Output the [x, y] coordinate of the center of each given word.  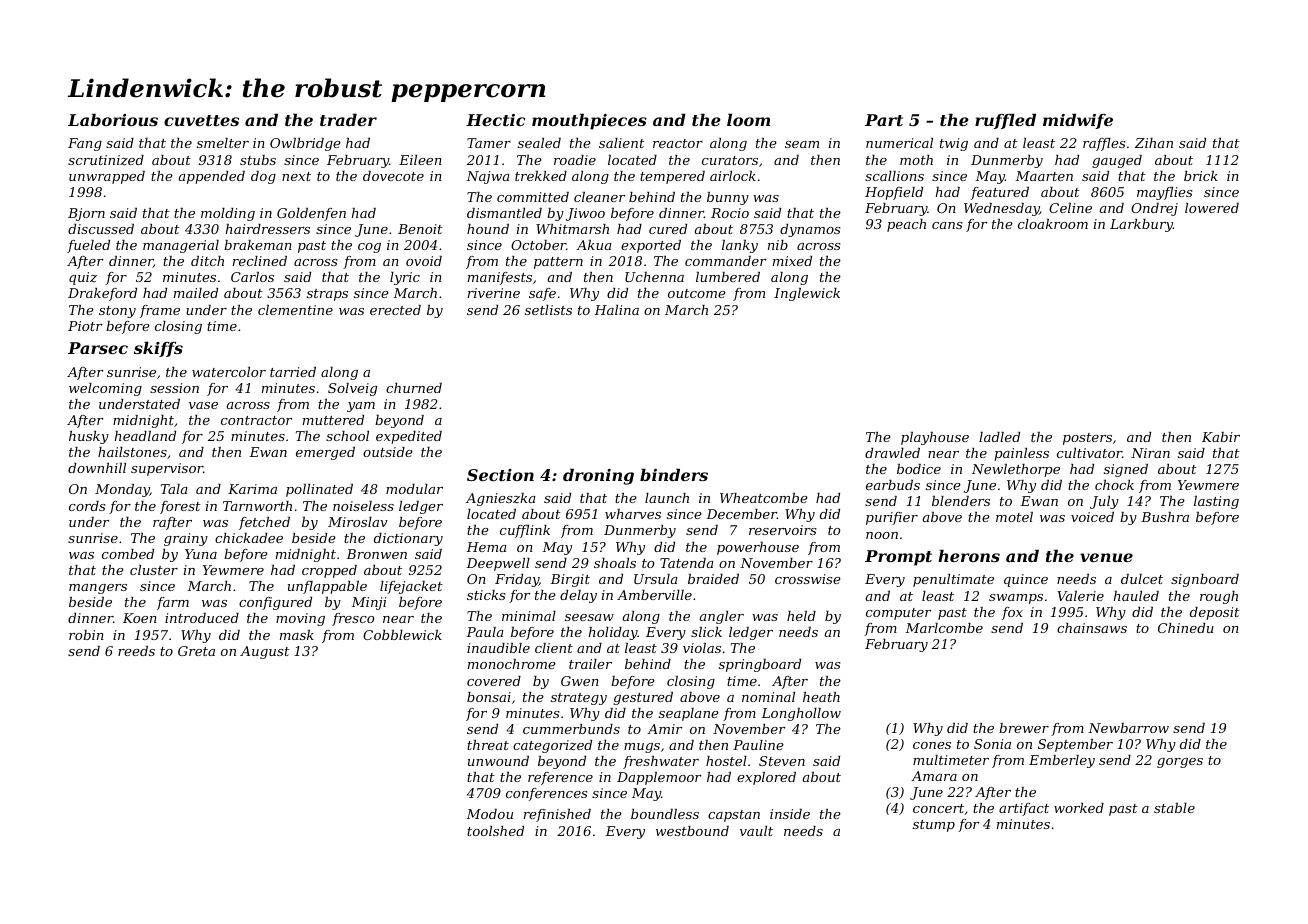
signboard [1205, 580]
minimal [529, 616]
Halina [616, 310]
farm [173, 603]
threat [488, 745]
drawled [892, 453]
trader [348, 119]
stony [117, 312]
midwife [1078, 121]
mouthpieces [589, 121]
